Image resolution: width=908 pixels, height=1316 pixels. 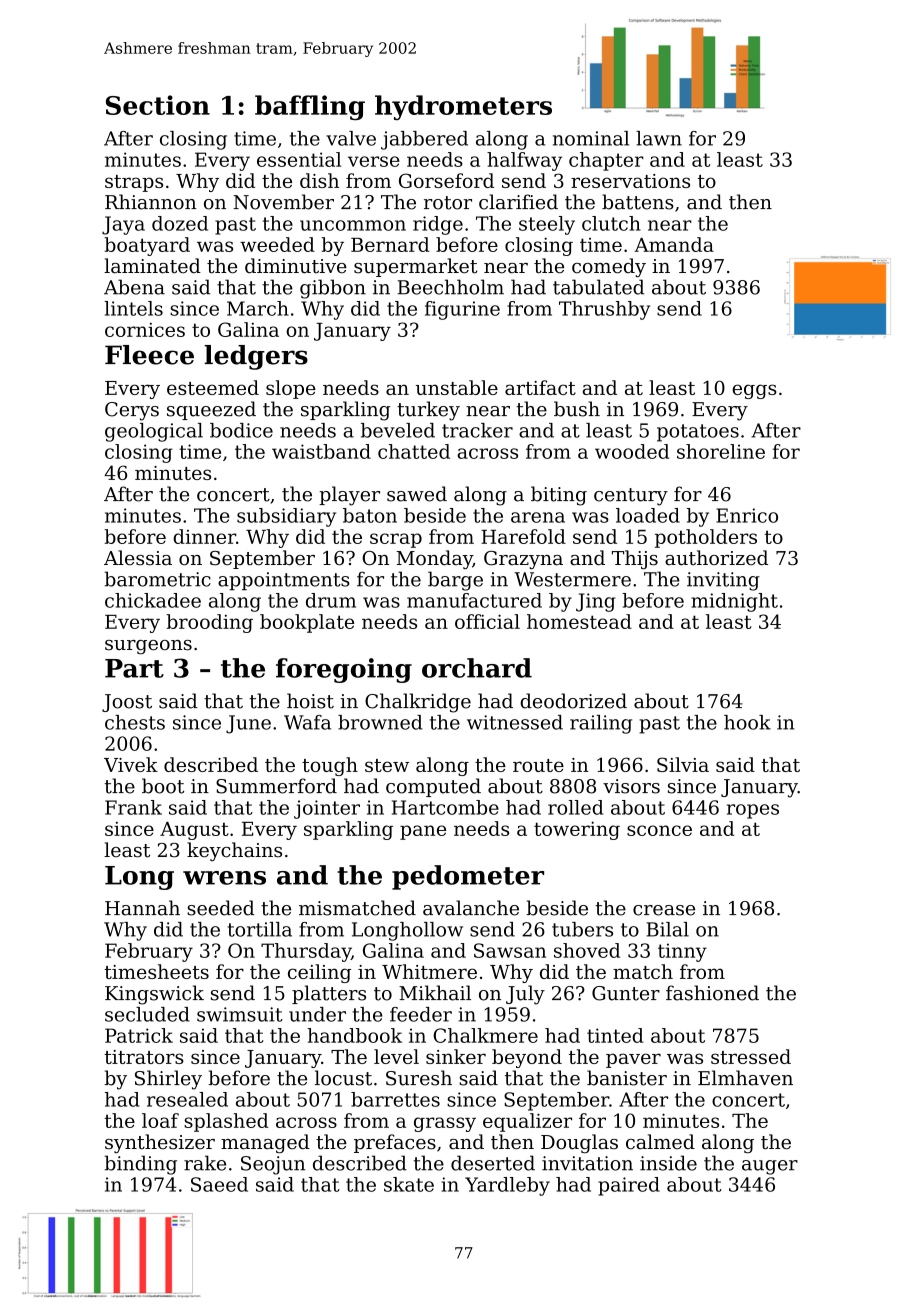 I want to click on turkey, so click(x=428, y=411).
